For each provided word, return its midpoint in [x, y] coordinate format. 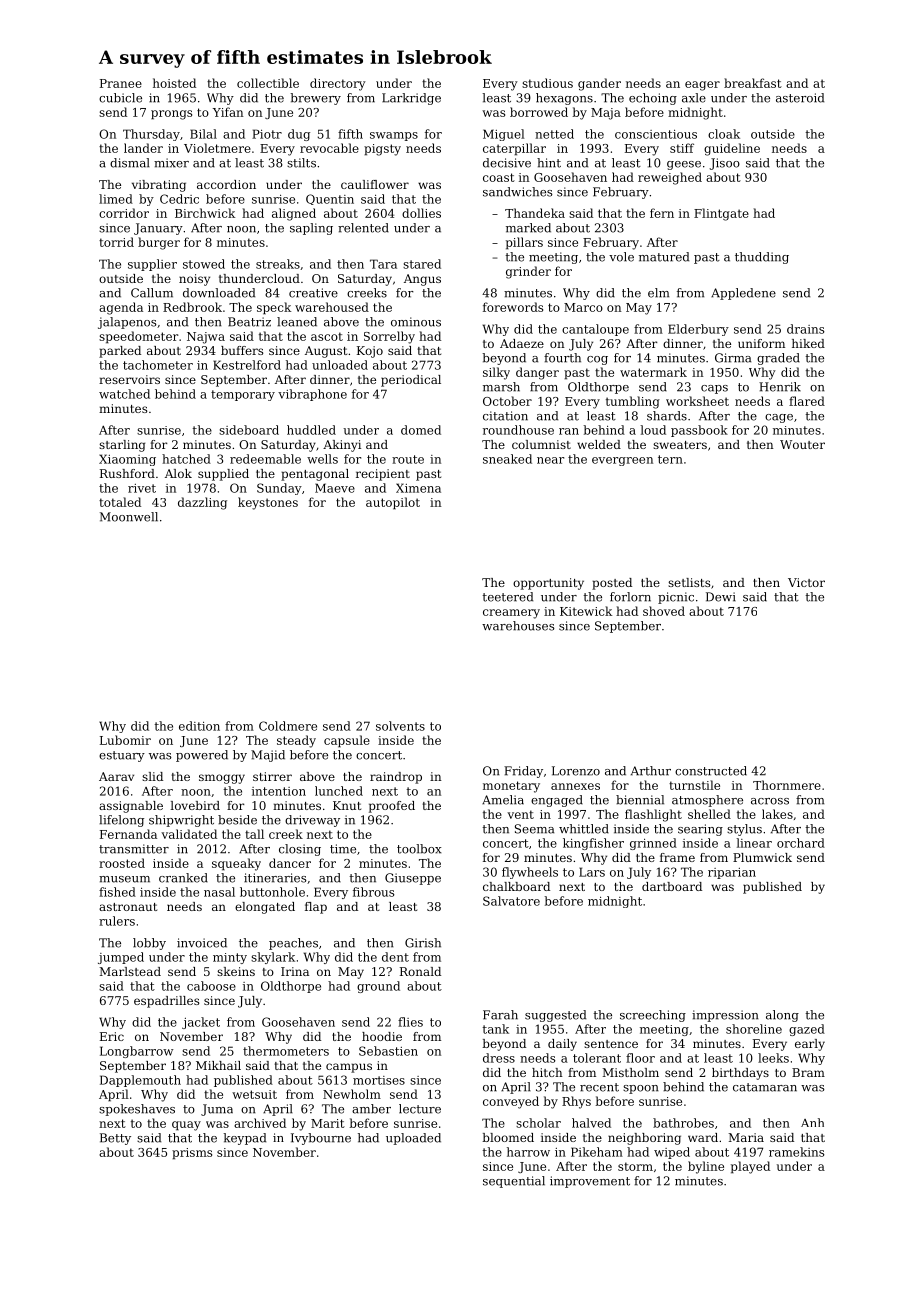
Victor [806, 582]
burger [159, 243]
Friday [523, 772]
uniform [761, 343]
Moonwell [129, 517]
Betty [115, 1139]
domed [421, 430]
